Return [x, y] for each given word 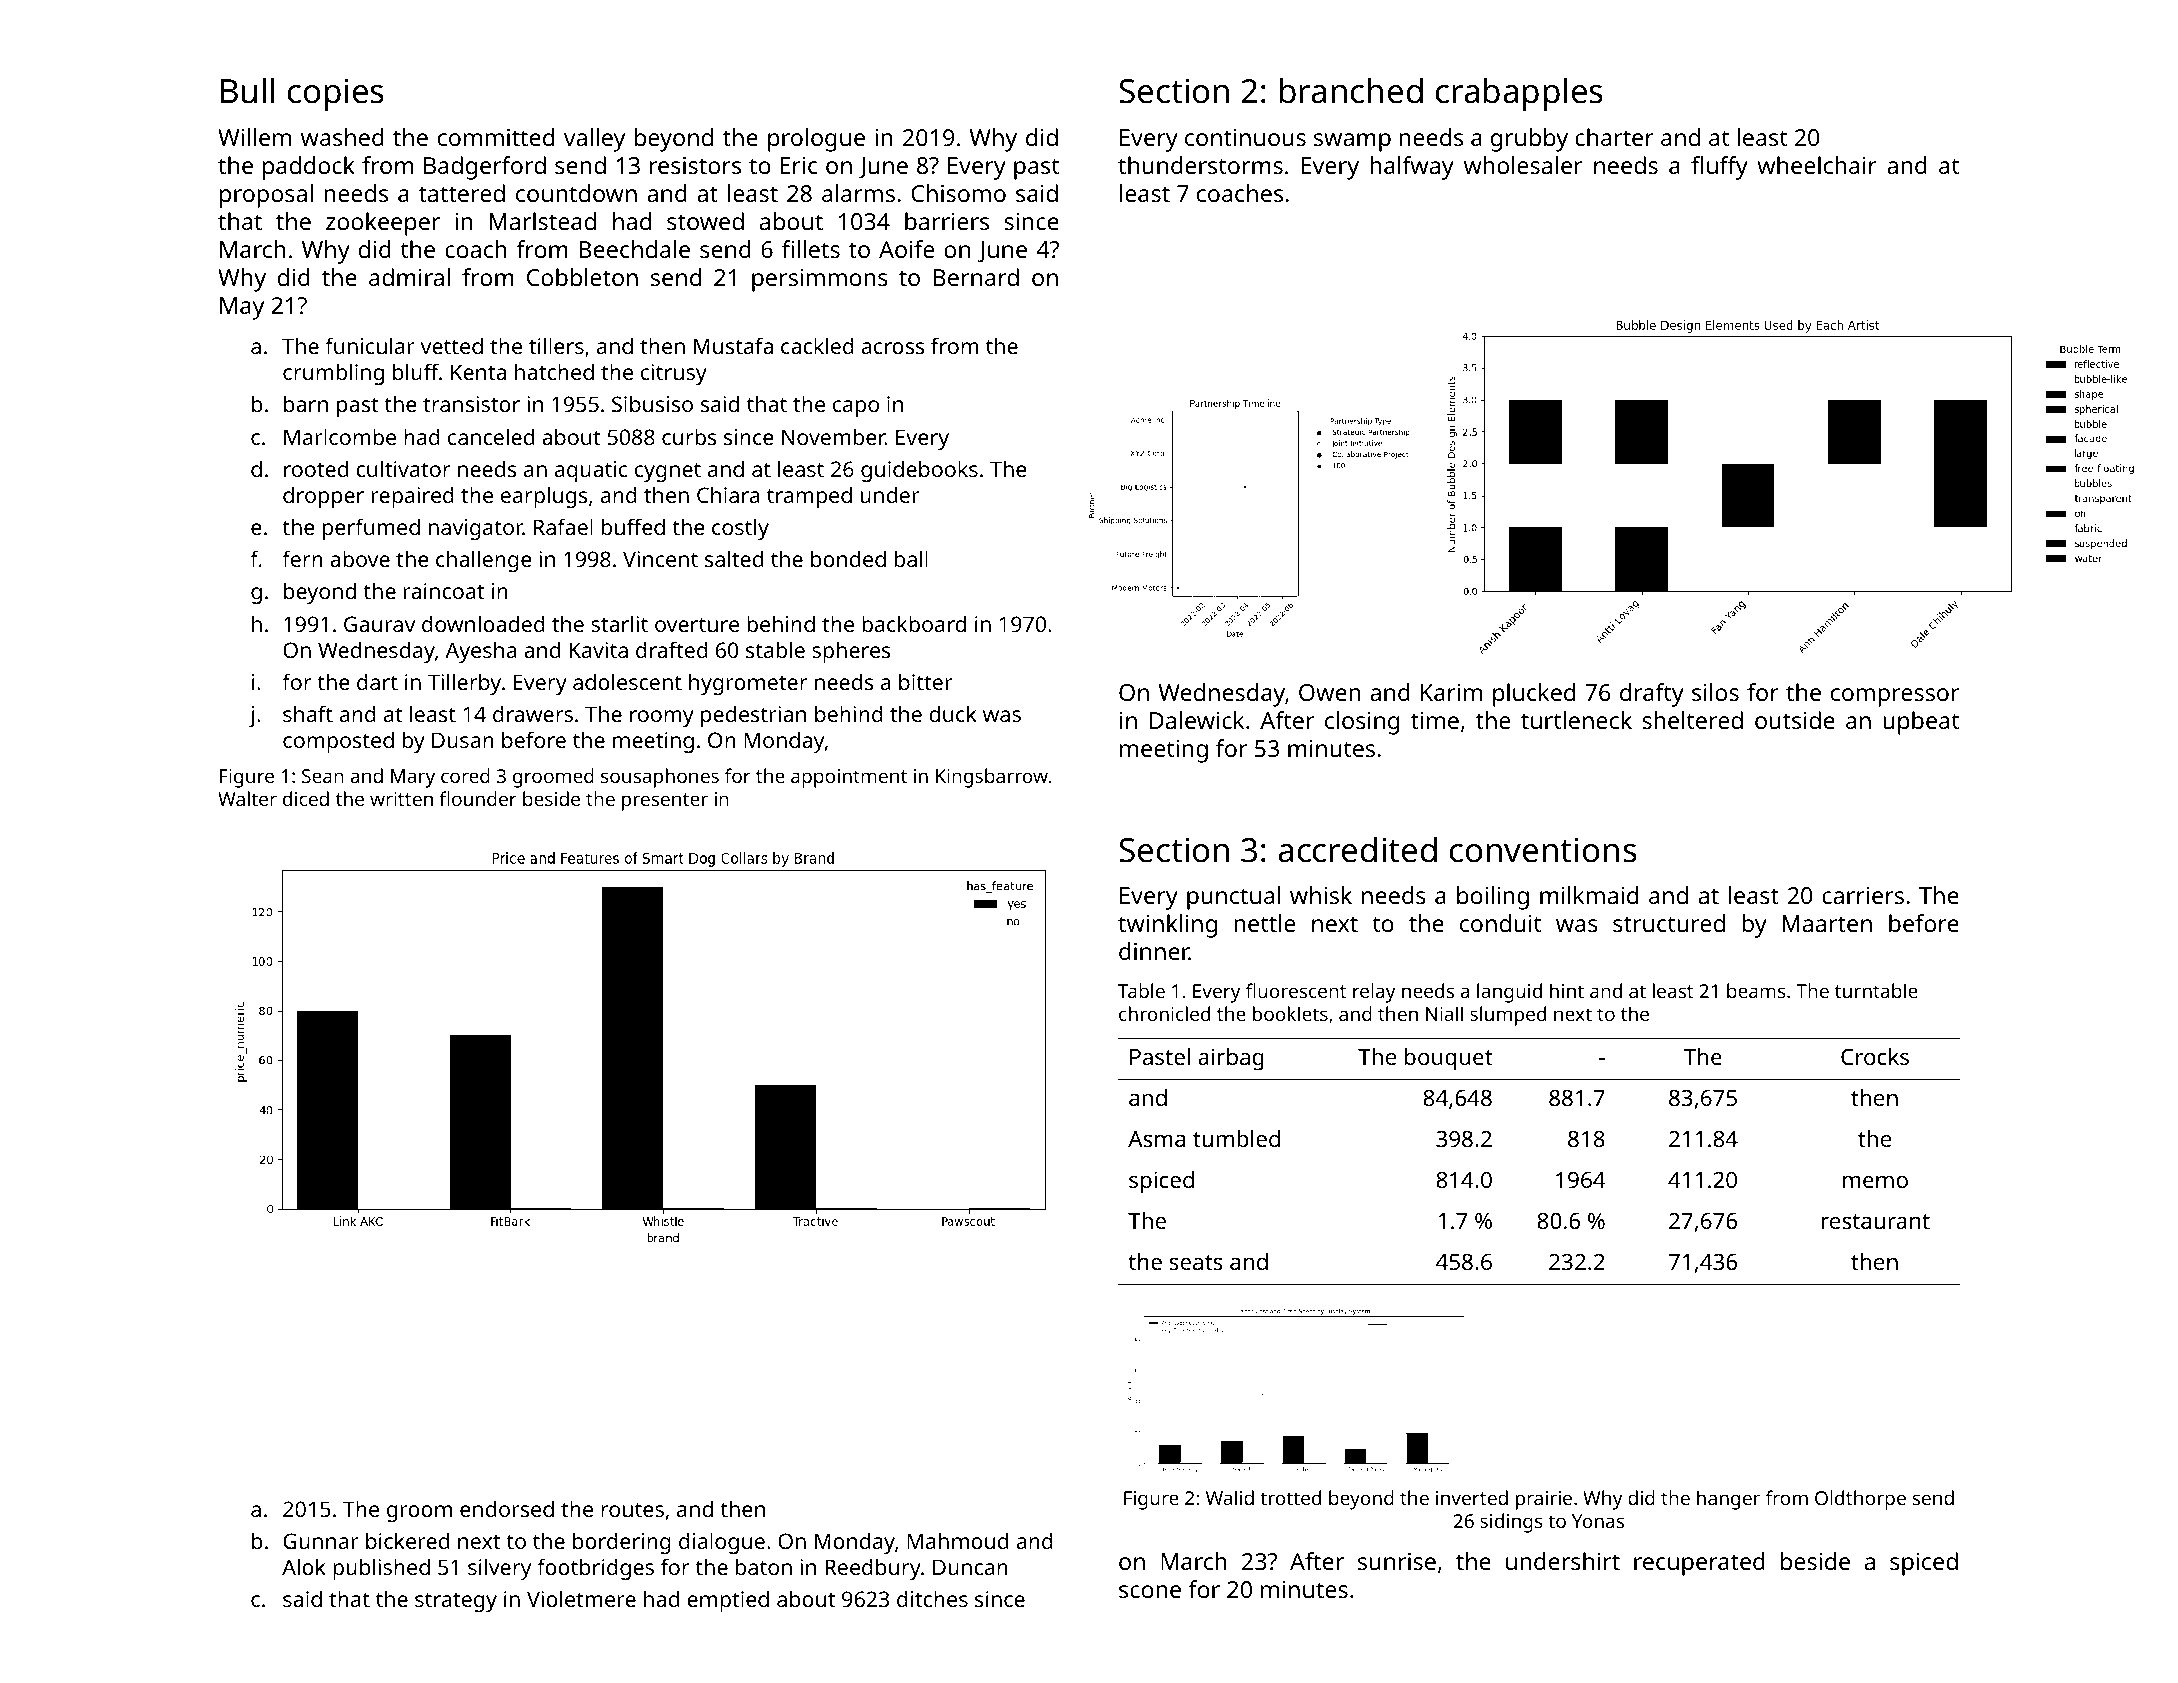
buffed [633, 526]
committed [496, 137]
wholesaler [1523, 165]
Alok [304, 1566]
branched [1351, 91]
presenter [665, 802]
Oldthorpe [1860, 1500]
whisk [1321, 895]
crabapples [1519, 94]
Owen [1330, 692]
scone [1150, 1591]
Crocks [1875, 1056]
